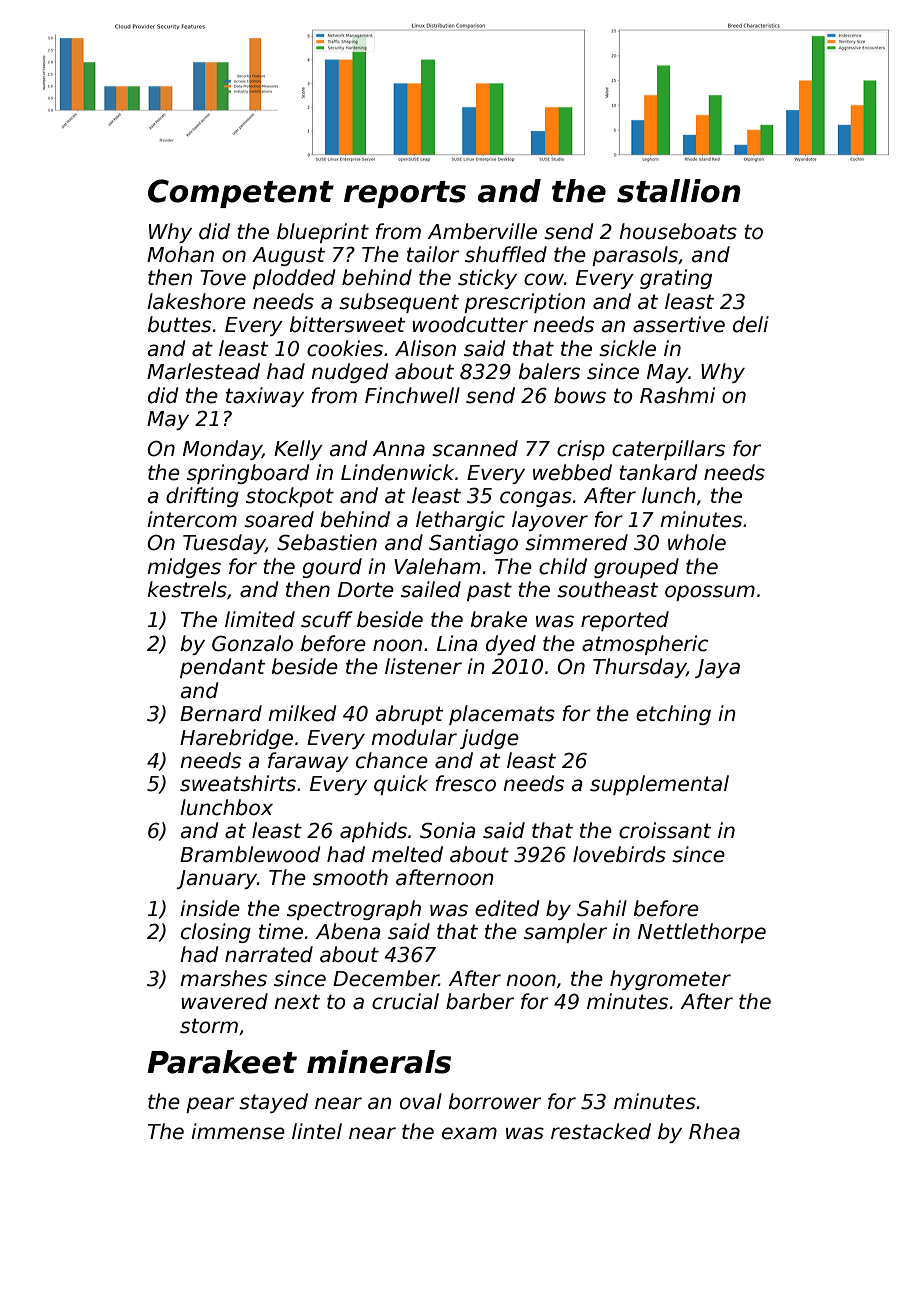 The width and height of the image is (924, 1311). I want to click on Competent, so click(241, 193).
